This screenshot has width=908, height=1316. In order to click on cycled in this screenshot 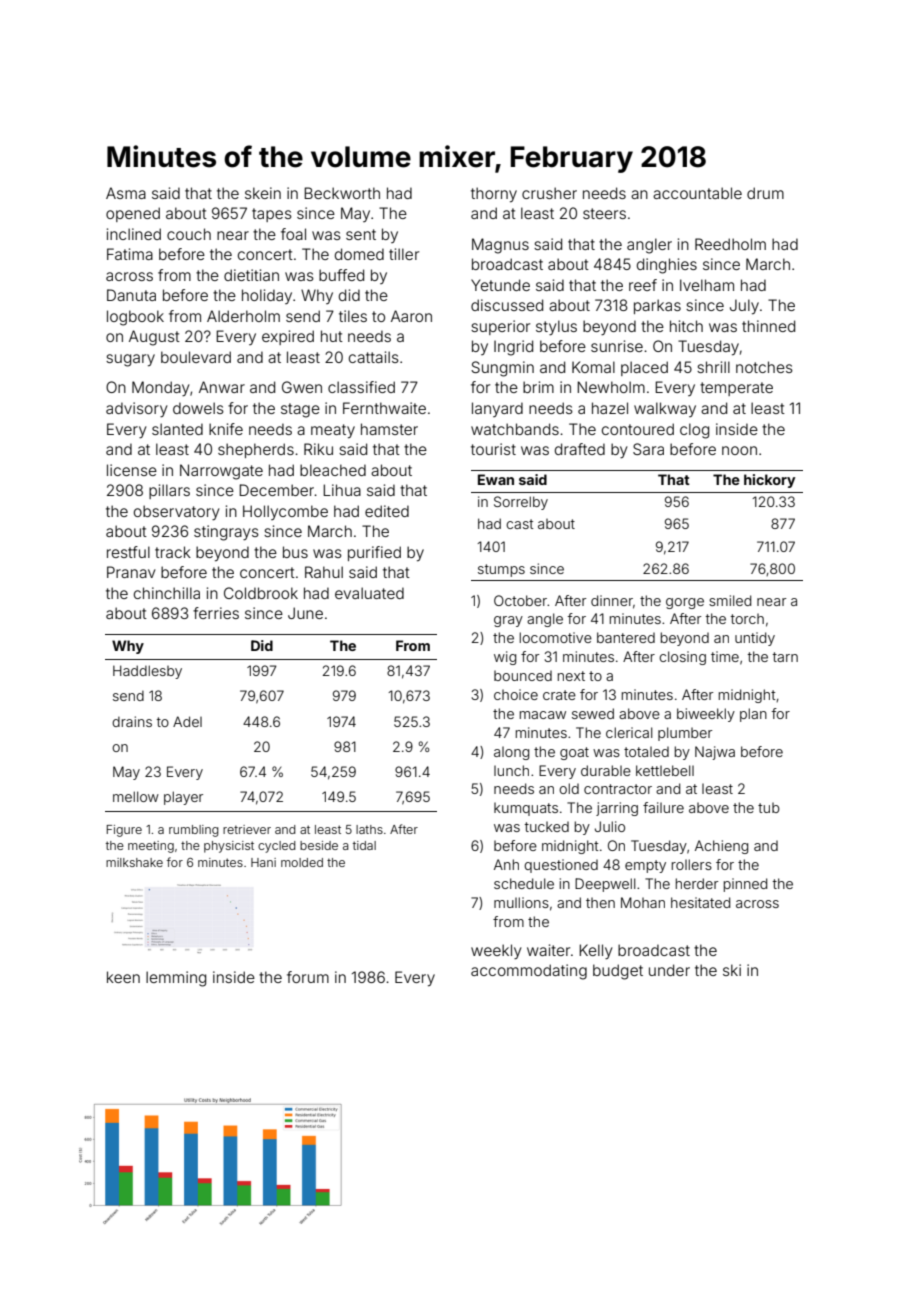, I will do `click(277, 847)`.
